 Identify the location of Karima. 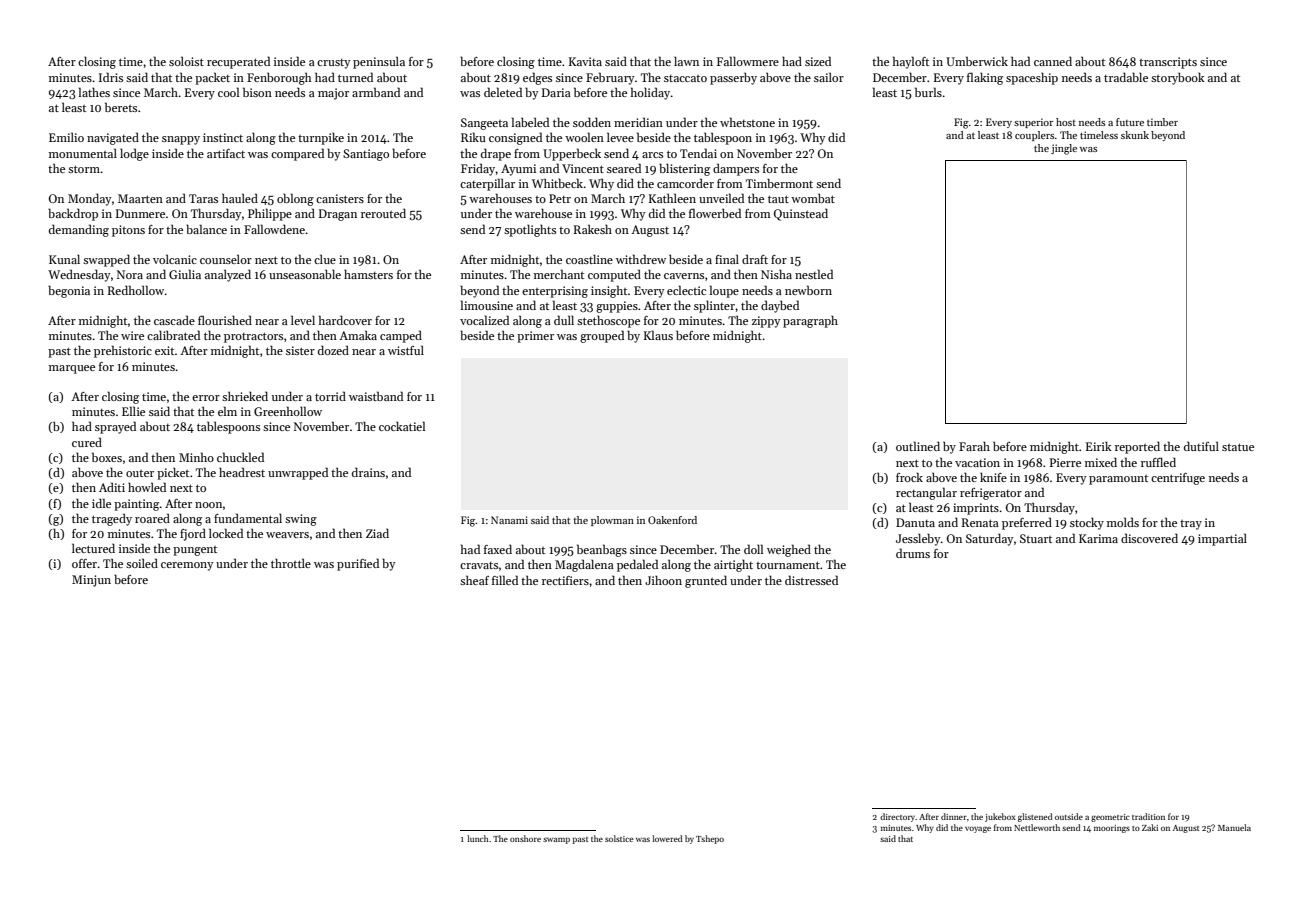
(1098, 538).
